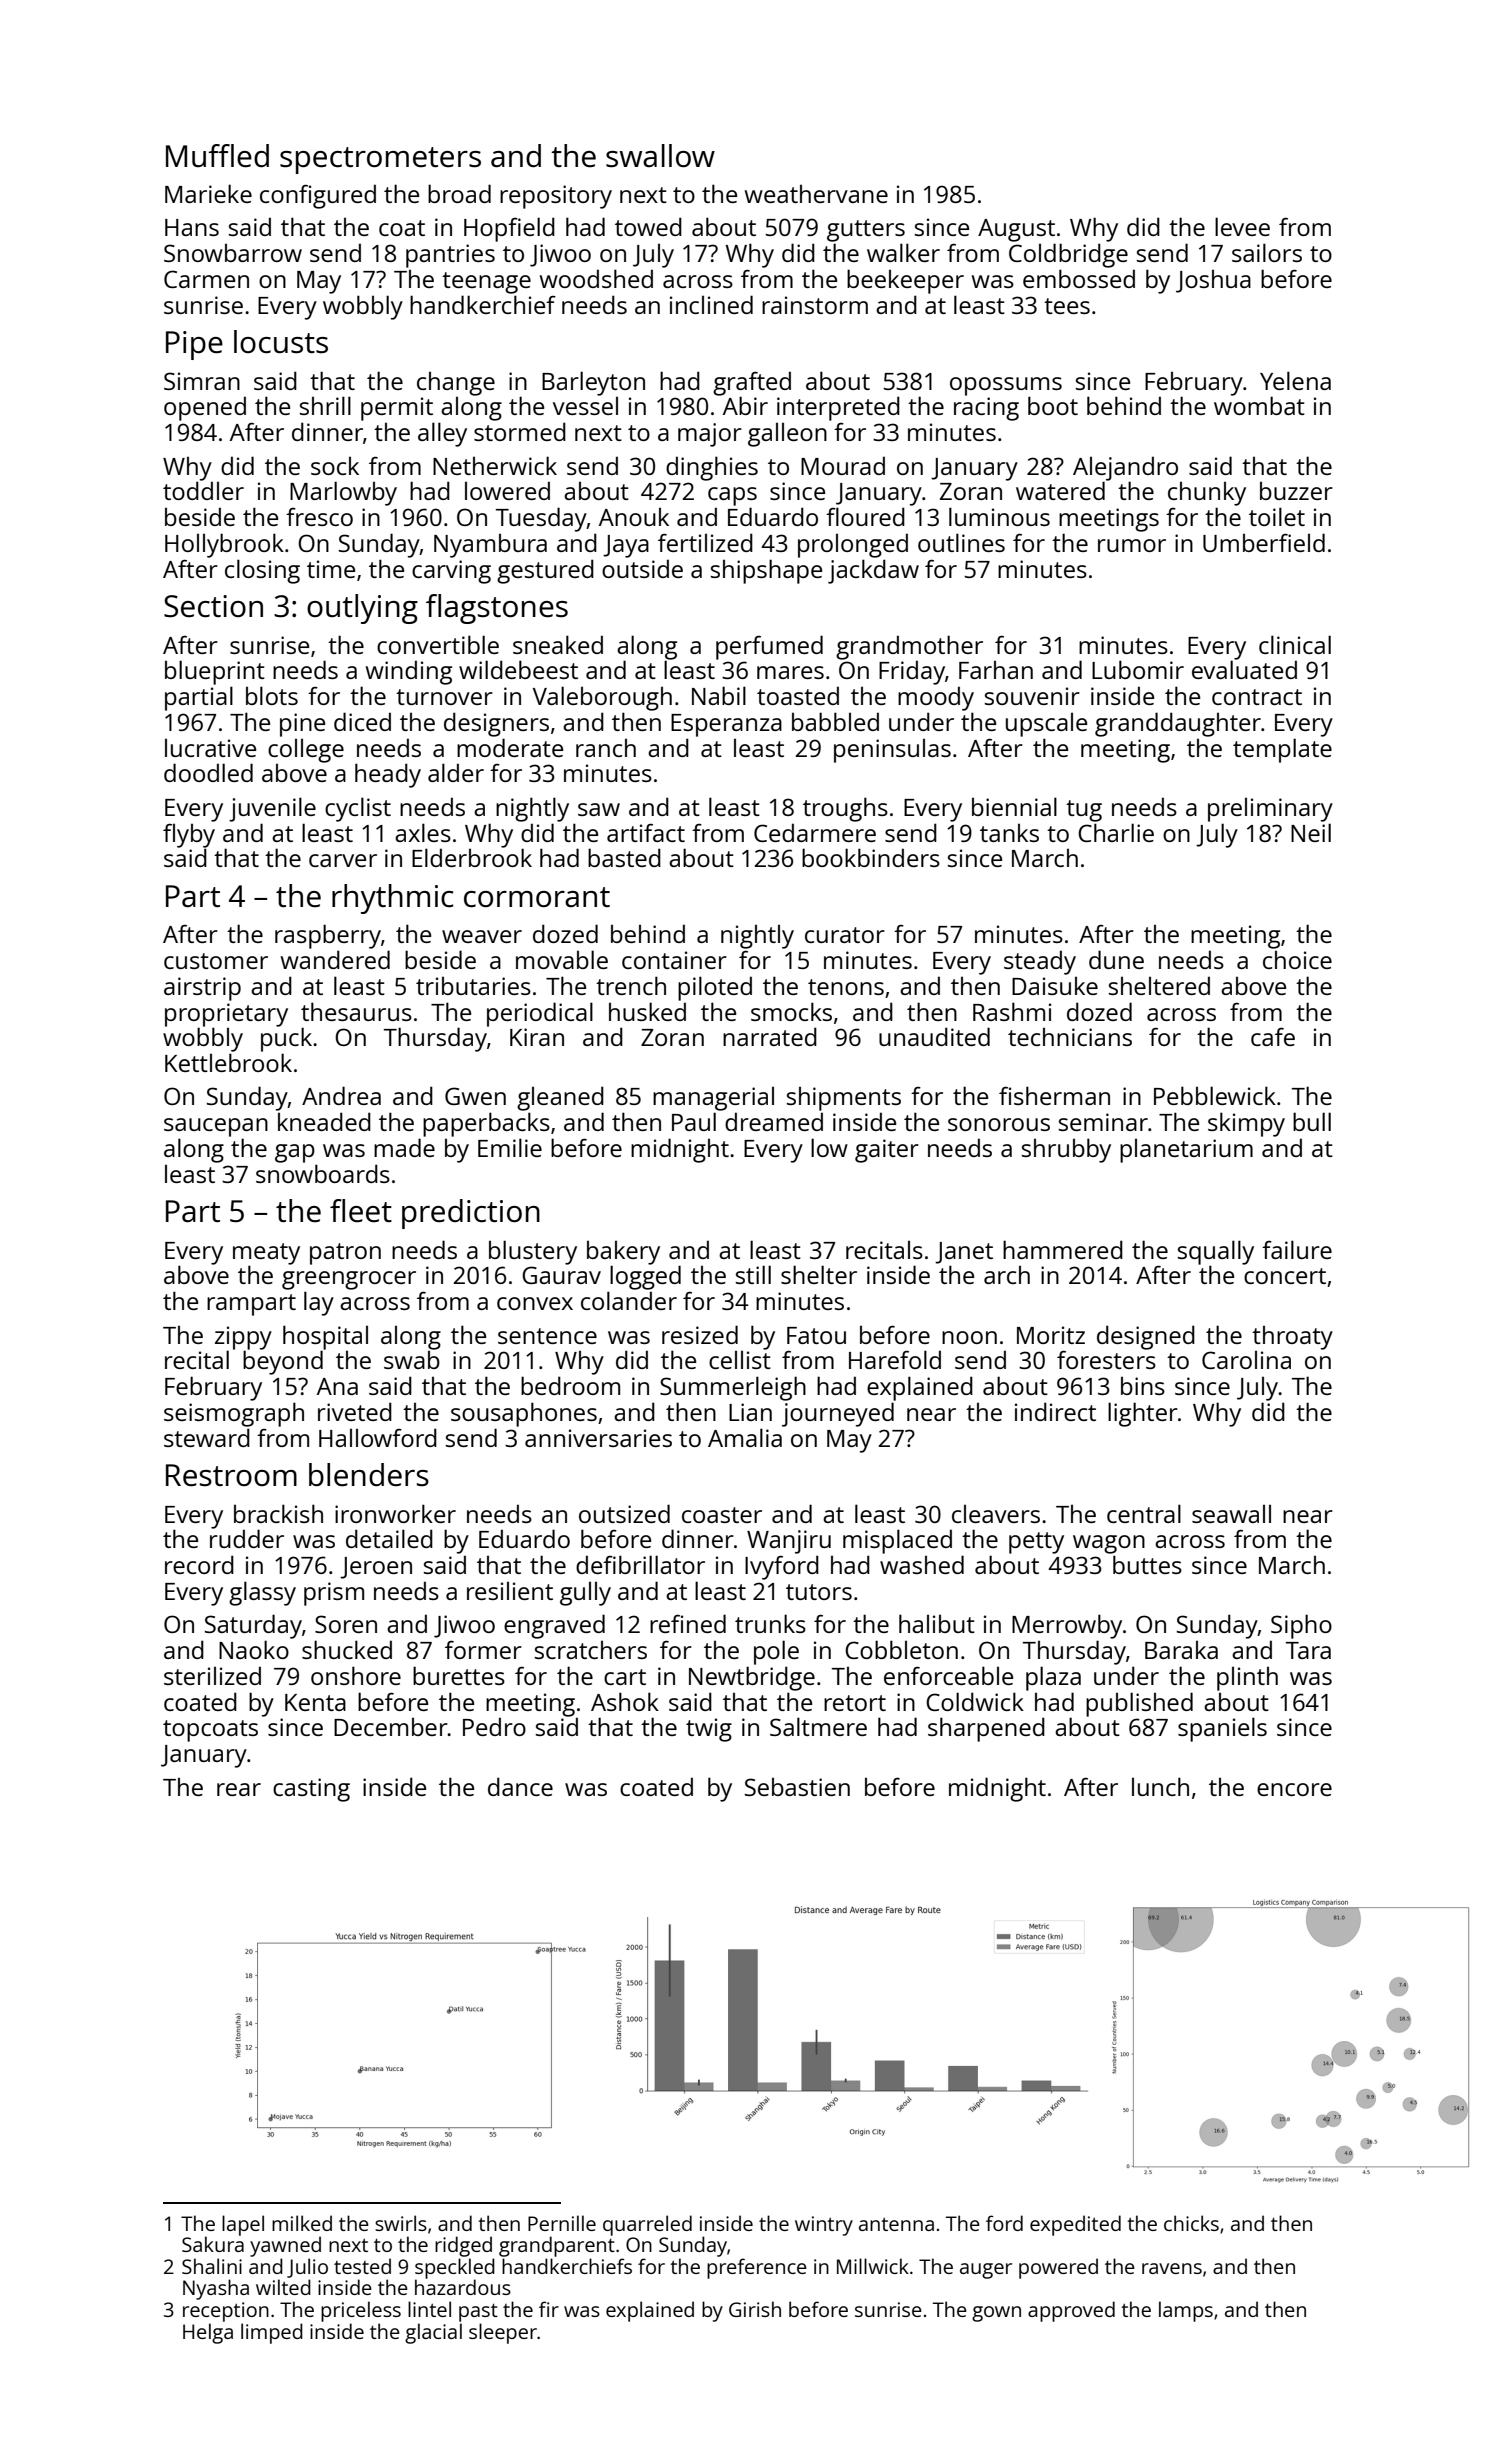 This image has width=1496, height=2464. Describe the element at coordinates (1247, 1679) in the image. I see `plinth` at that location.
